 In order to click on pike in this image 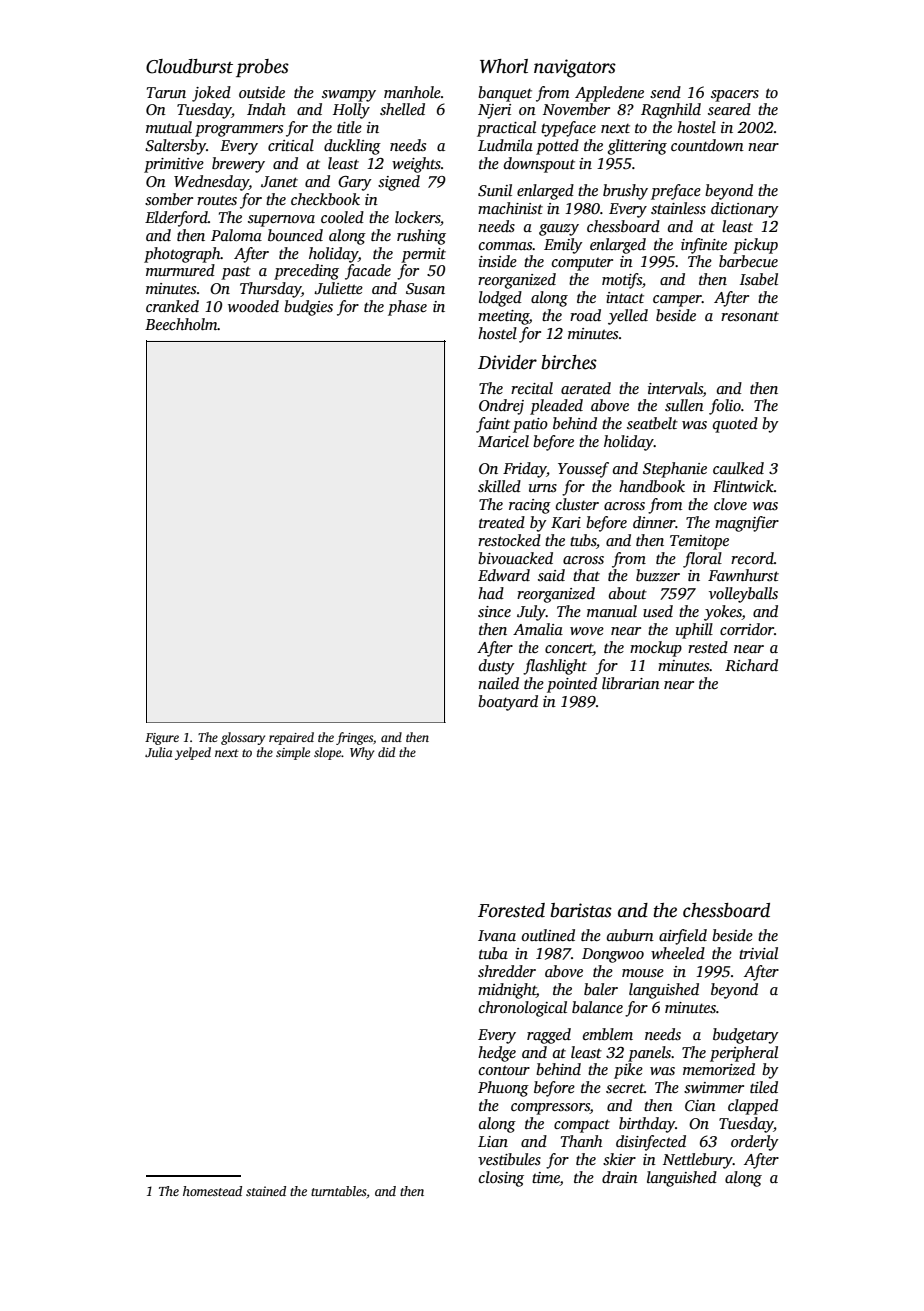, I will do `click(628, 1071)`.
